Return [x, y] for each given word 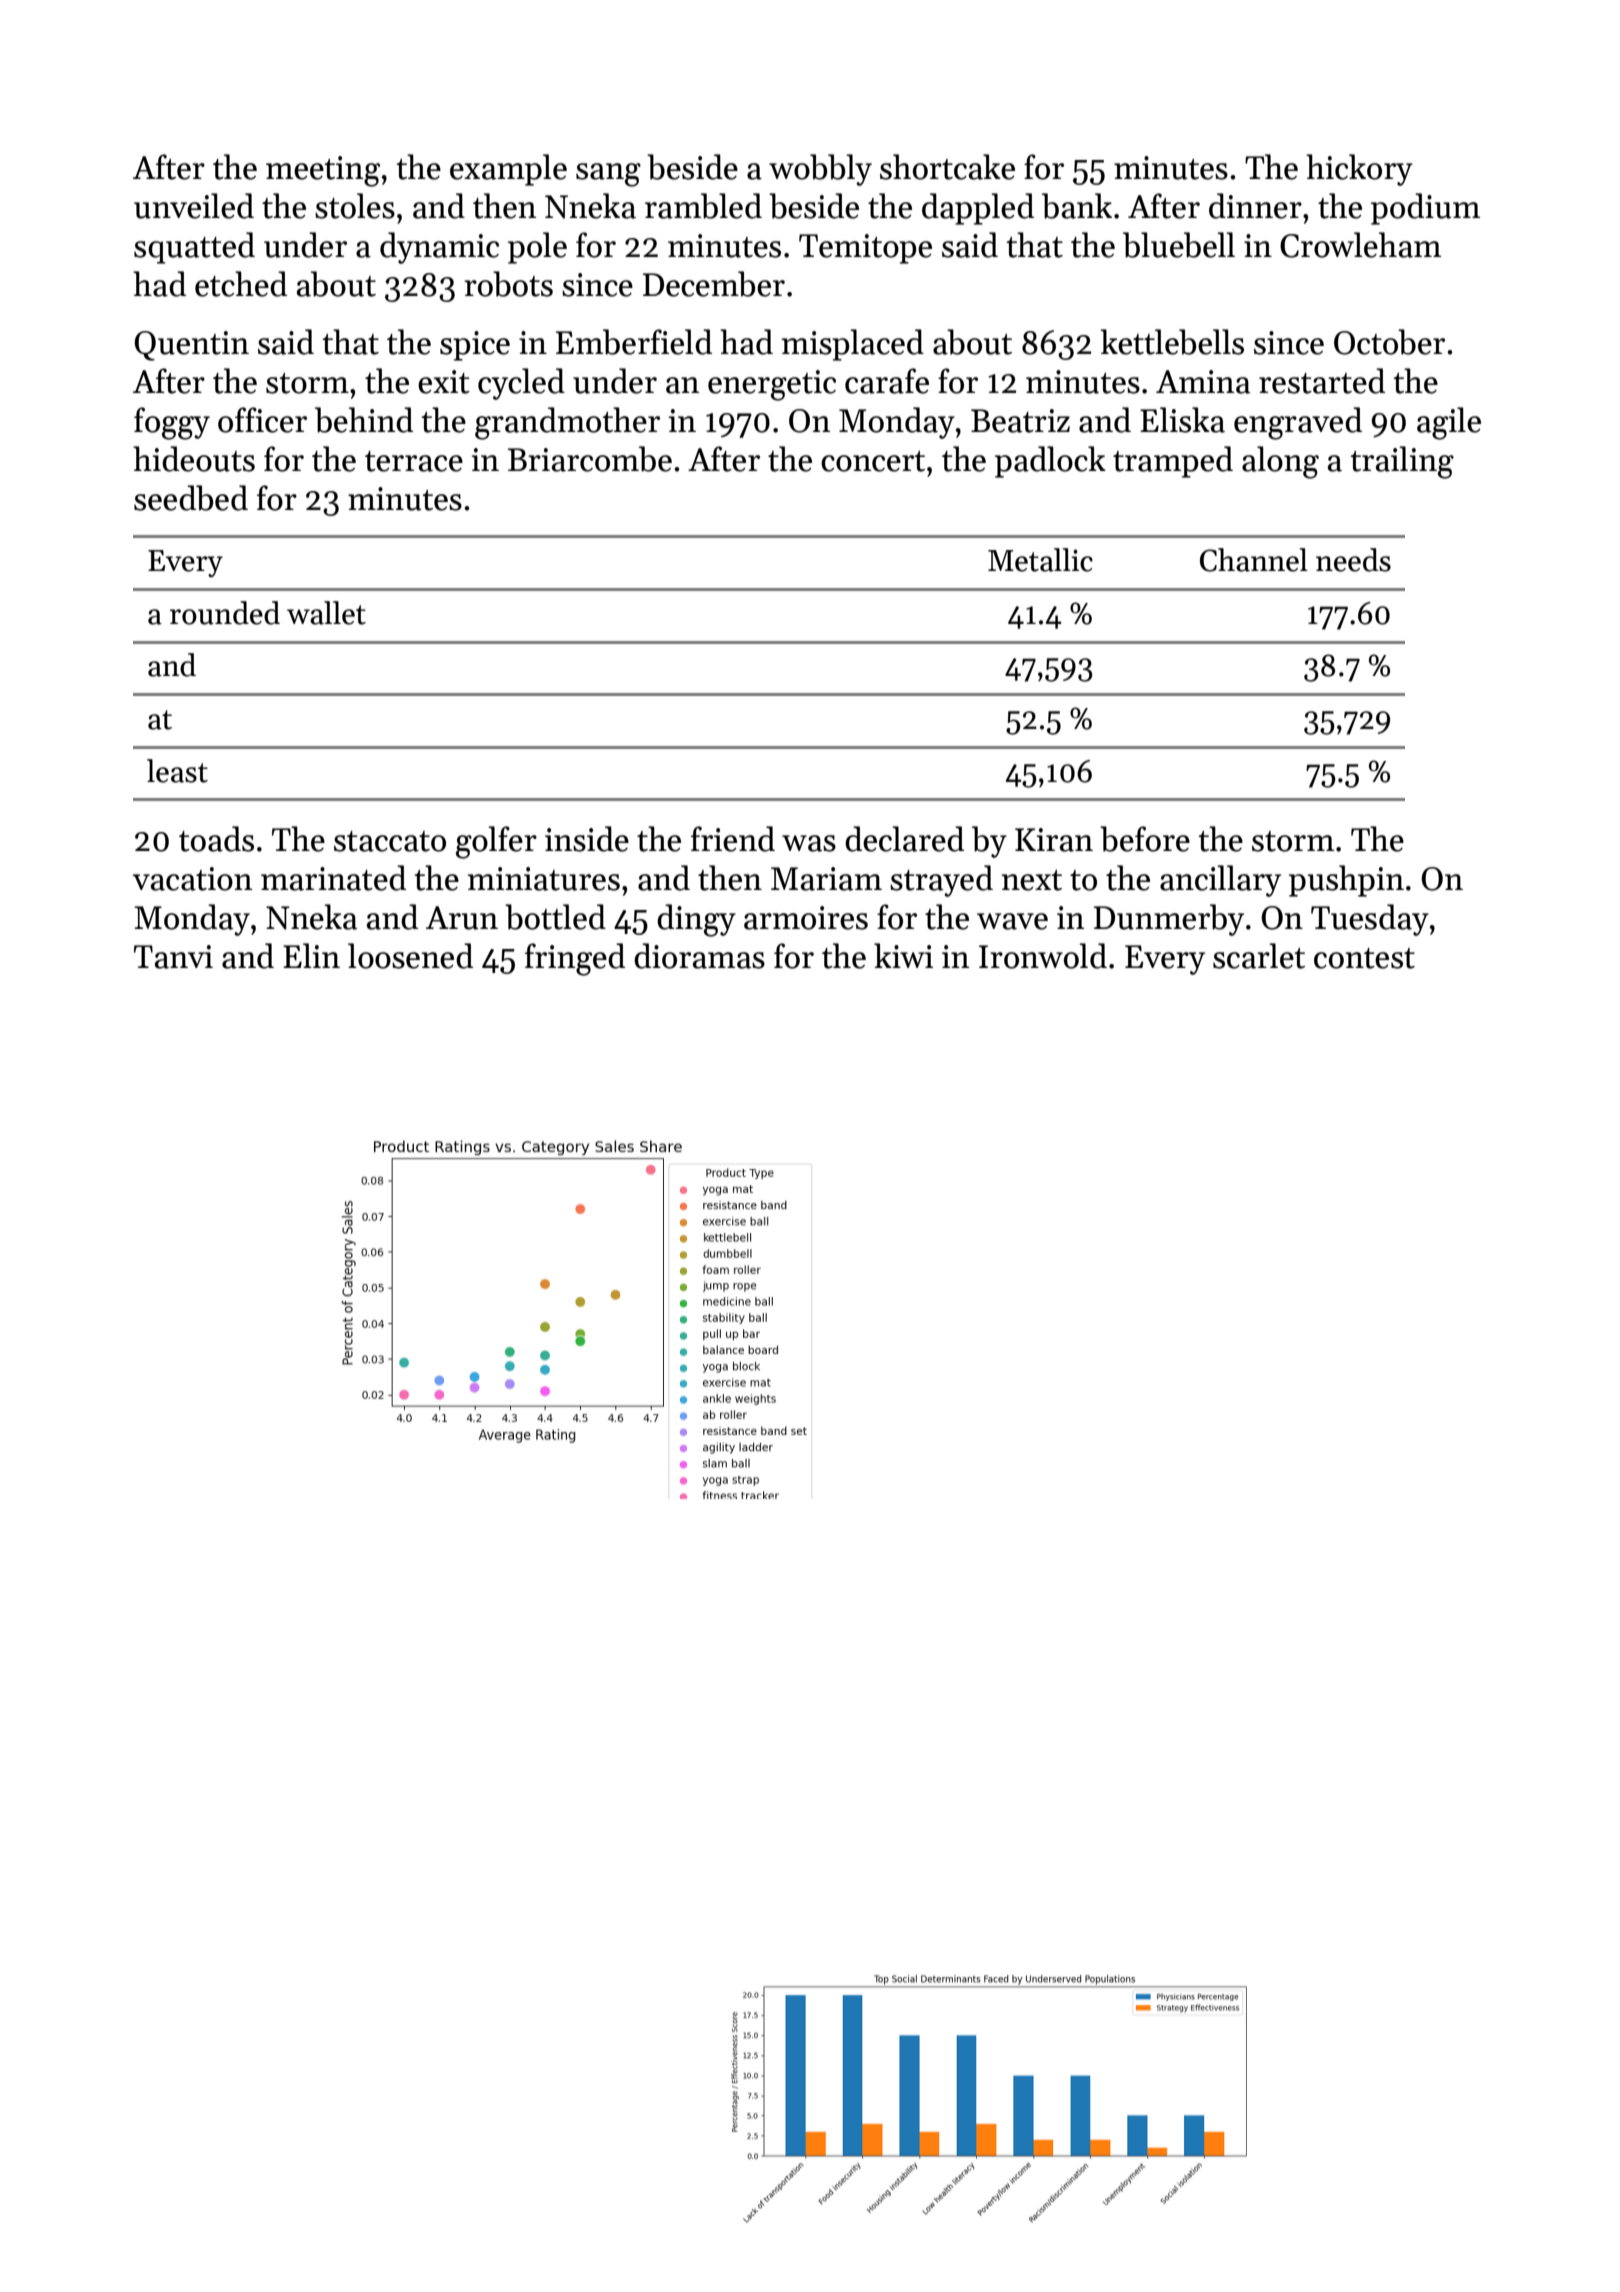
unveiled [194, 206]
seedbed [191, 498]
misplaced [853, 345]
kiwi [903, 955]
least [177, 771]
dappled [978, 209]
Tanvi [173, 957]
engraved [1298, 423]
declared [904, 839]
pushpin [1346, 881]
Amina [1203, 382]
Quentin [191, 346]
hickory [1359, 170]
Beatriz [1020, 421]
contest [1364, 958]
